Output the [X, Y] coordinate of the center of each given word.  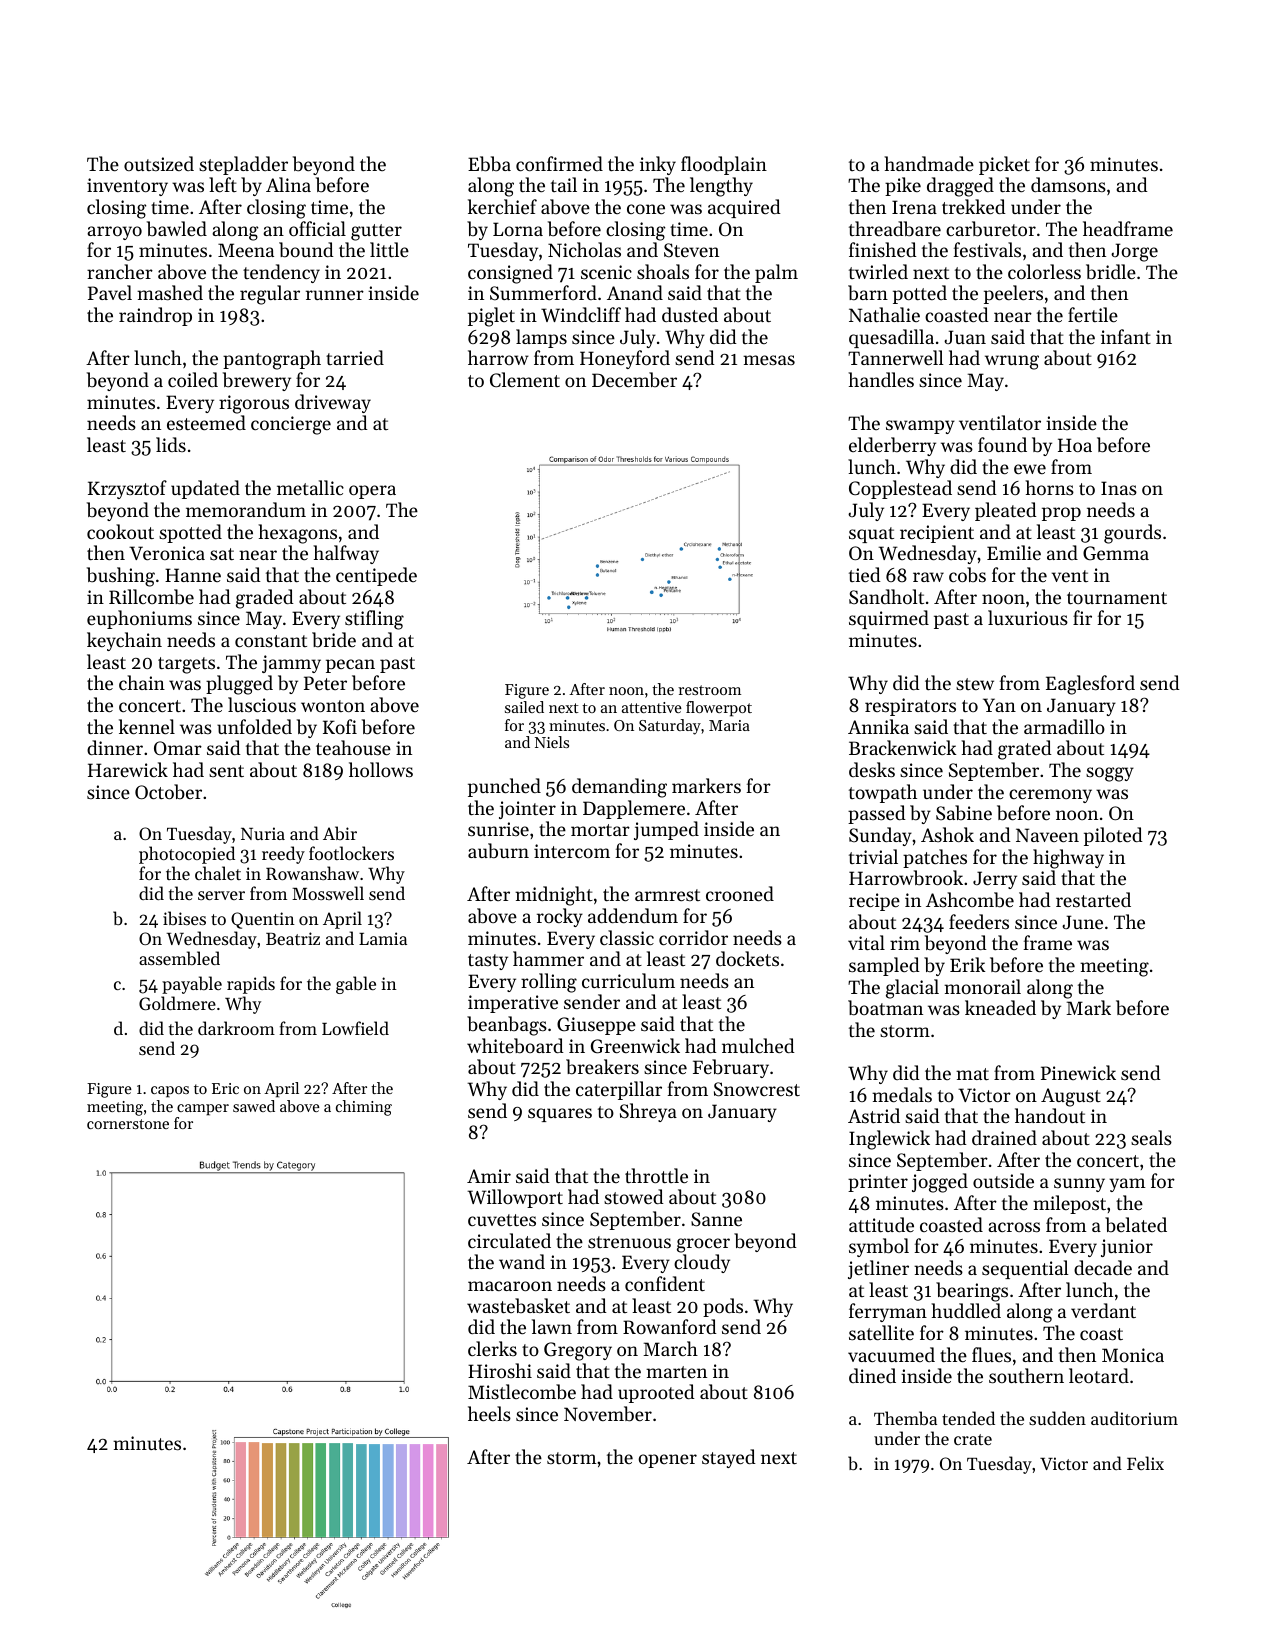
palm [776, 273]
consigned [510, 274]
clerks [492, 1348]
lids [171, 444]
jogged [940, 1183]
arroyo [114, 233]
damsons [1068, 184]
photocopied [187, 855]
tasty [488, 962]
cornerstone [128, 1124]
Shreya [648, 1112]
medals [902, 1094]
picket [1004, 165]
